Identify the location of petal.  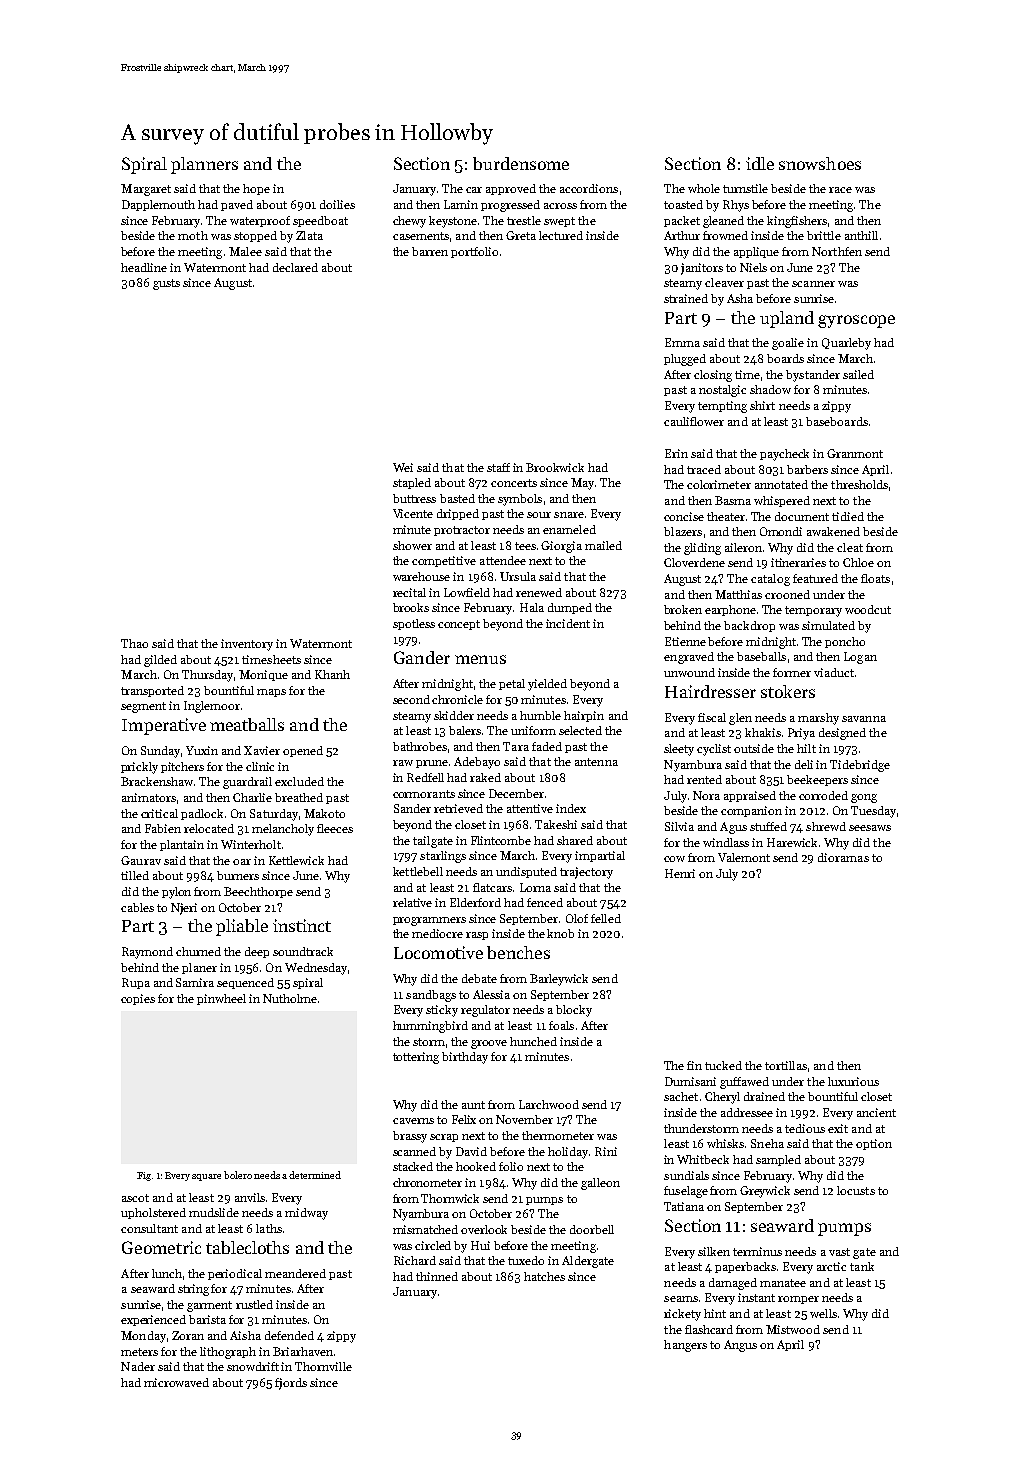
(512, 684).
